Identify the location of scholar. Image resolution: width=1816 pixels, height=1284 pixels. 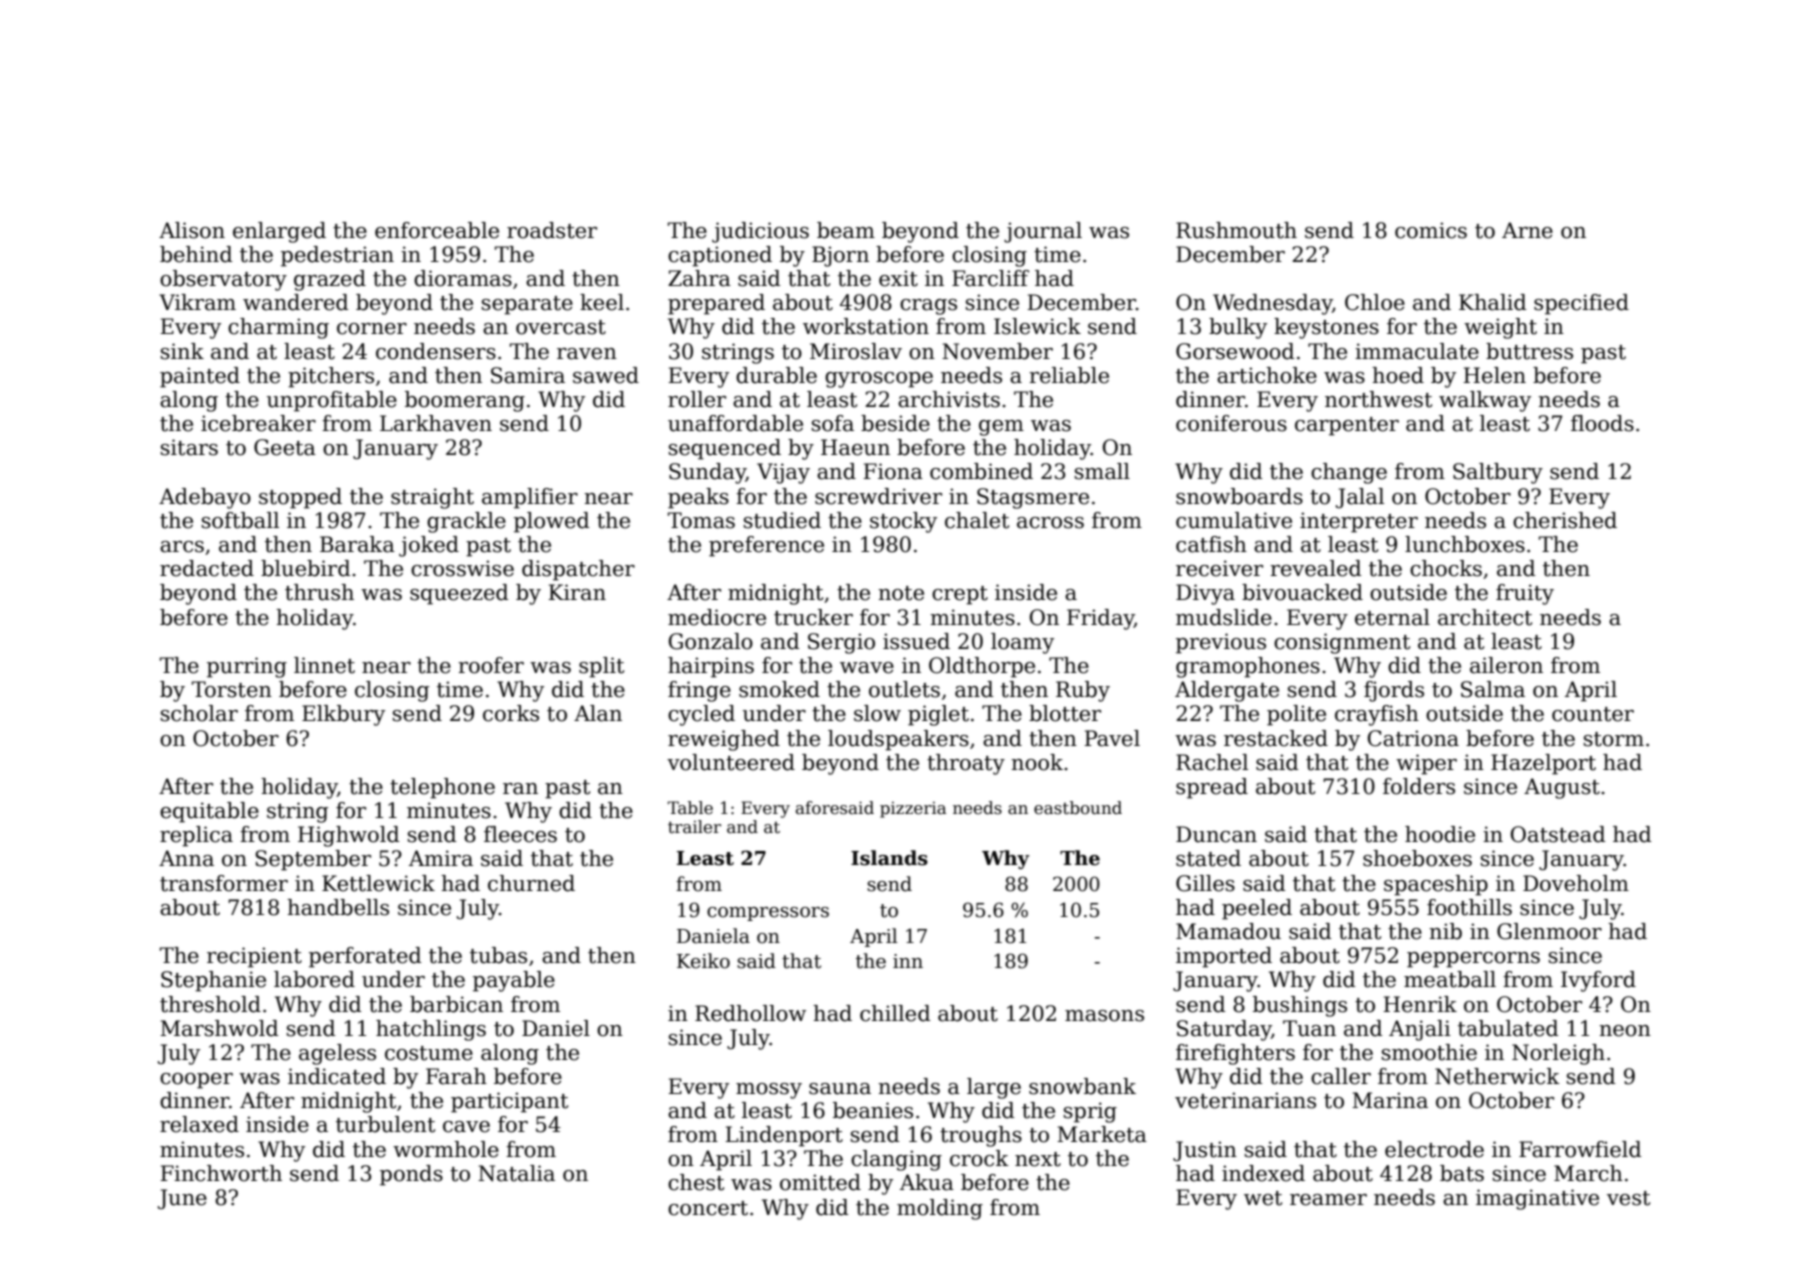
(199, 713).
